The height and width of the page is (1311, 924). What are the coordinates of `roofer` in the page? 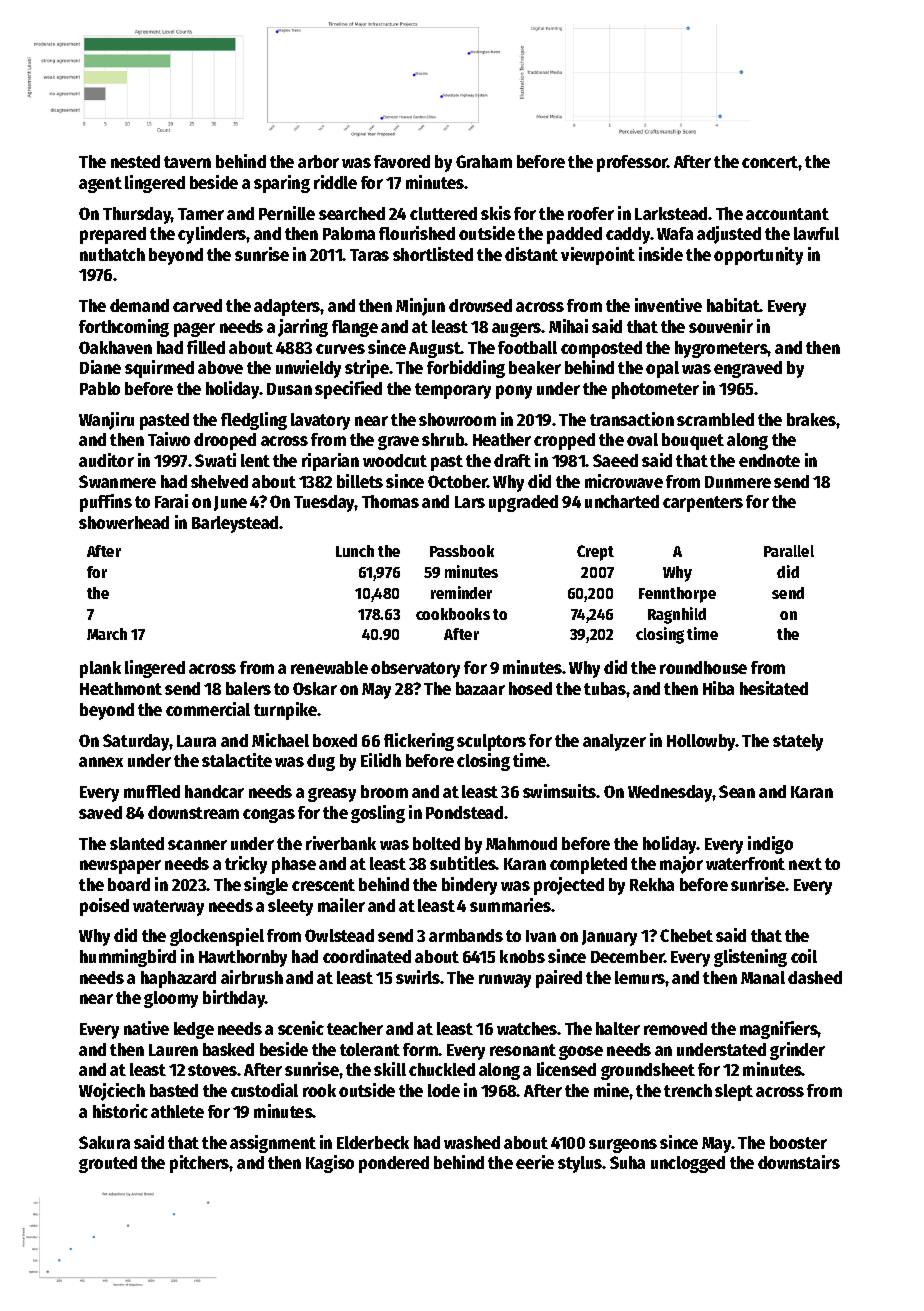 It's located at (591, 213).
